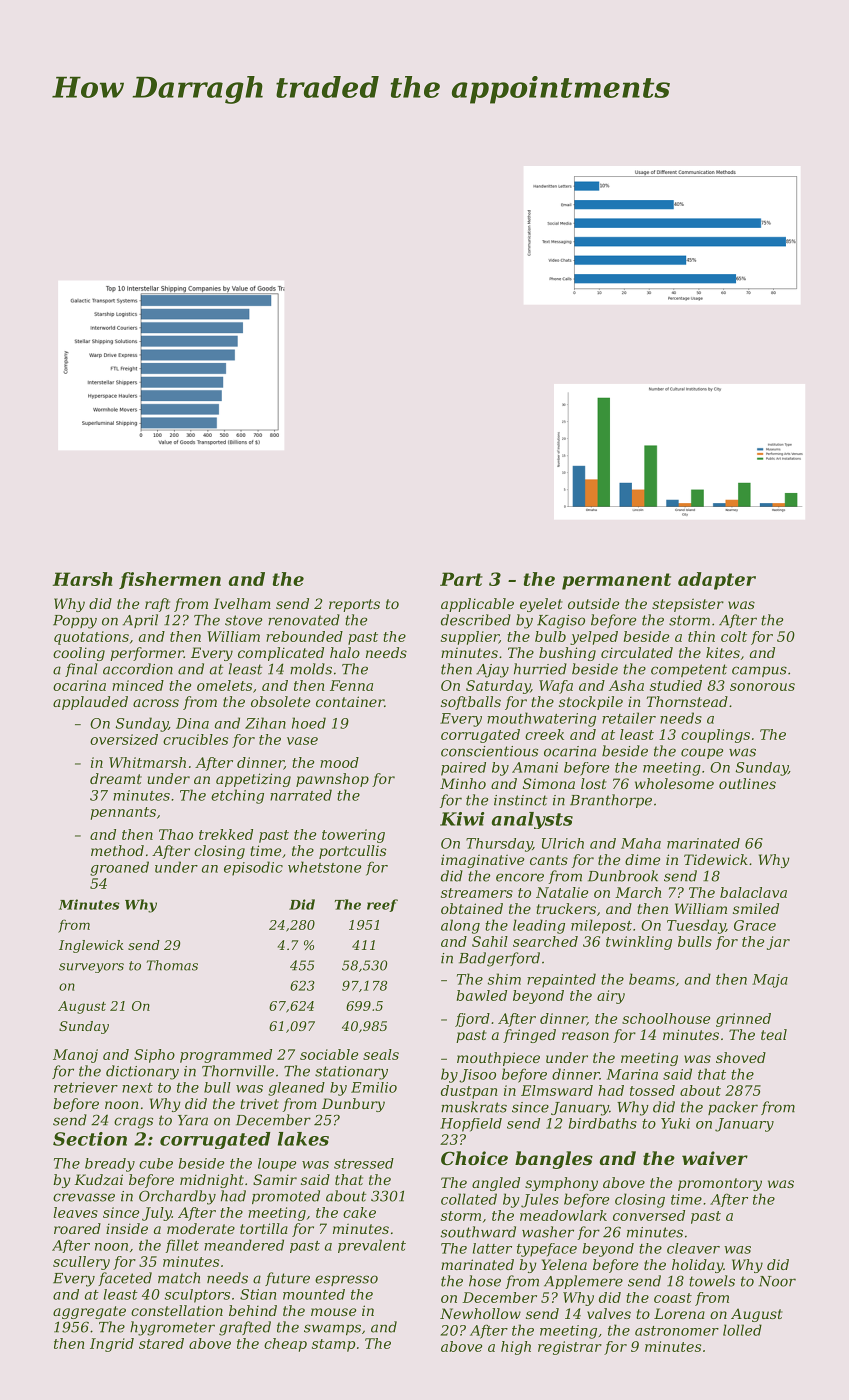  Describe the element at coordinates (81, 1263) in the screenshot. I see `scullery` at that location.
